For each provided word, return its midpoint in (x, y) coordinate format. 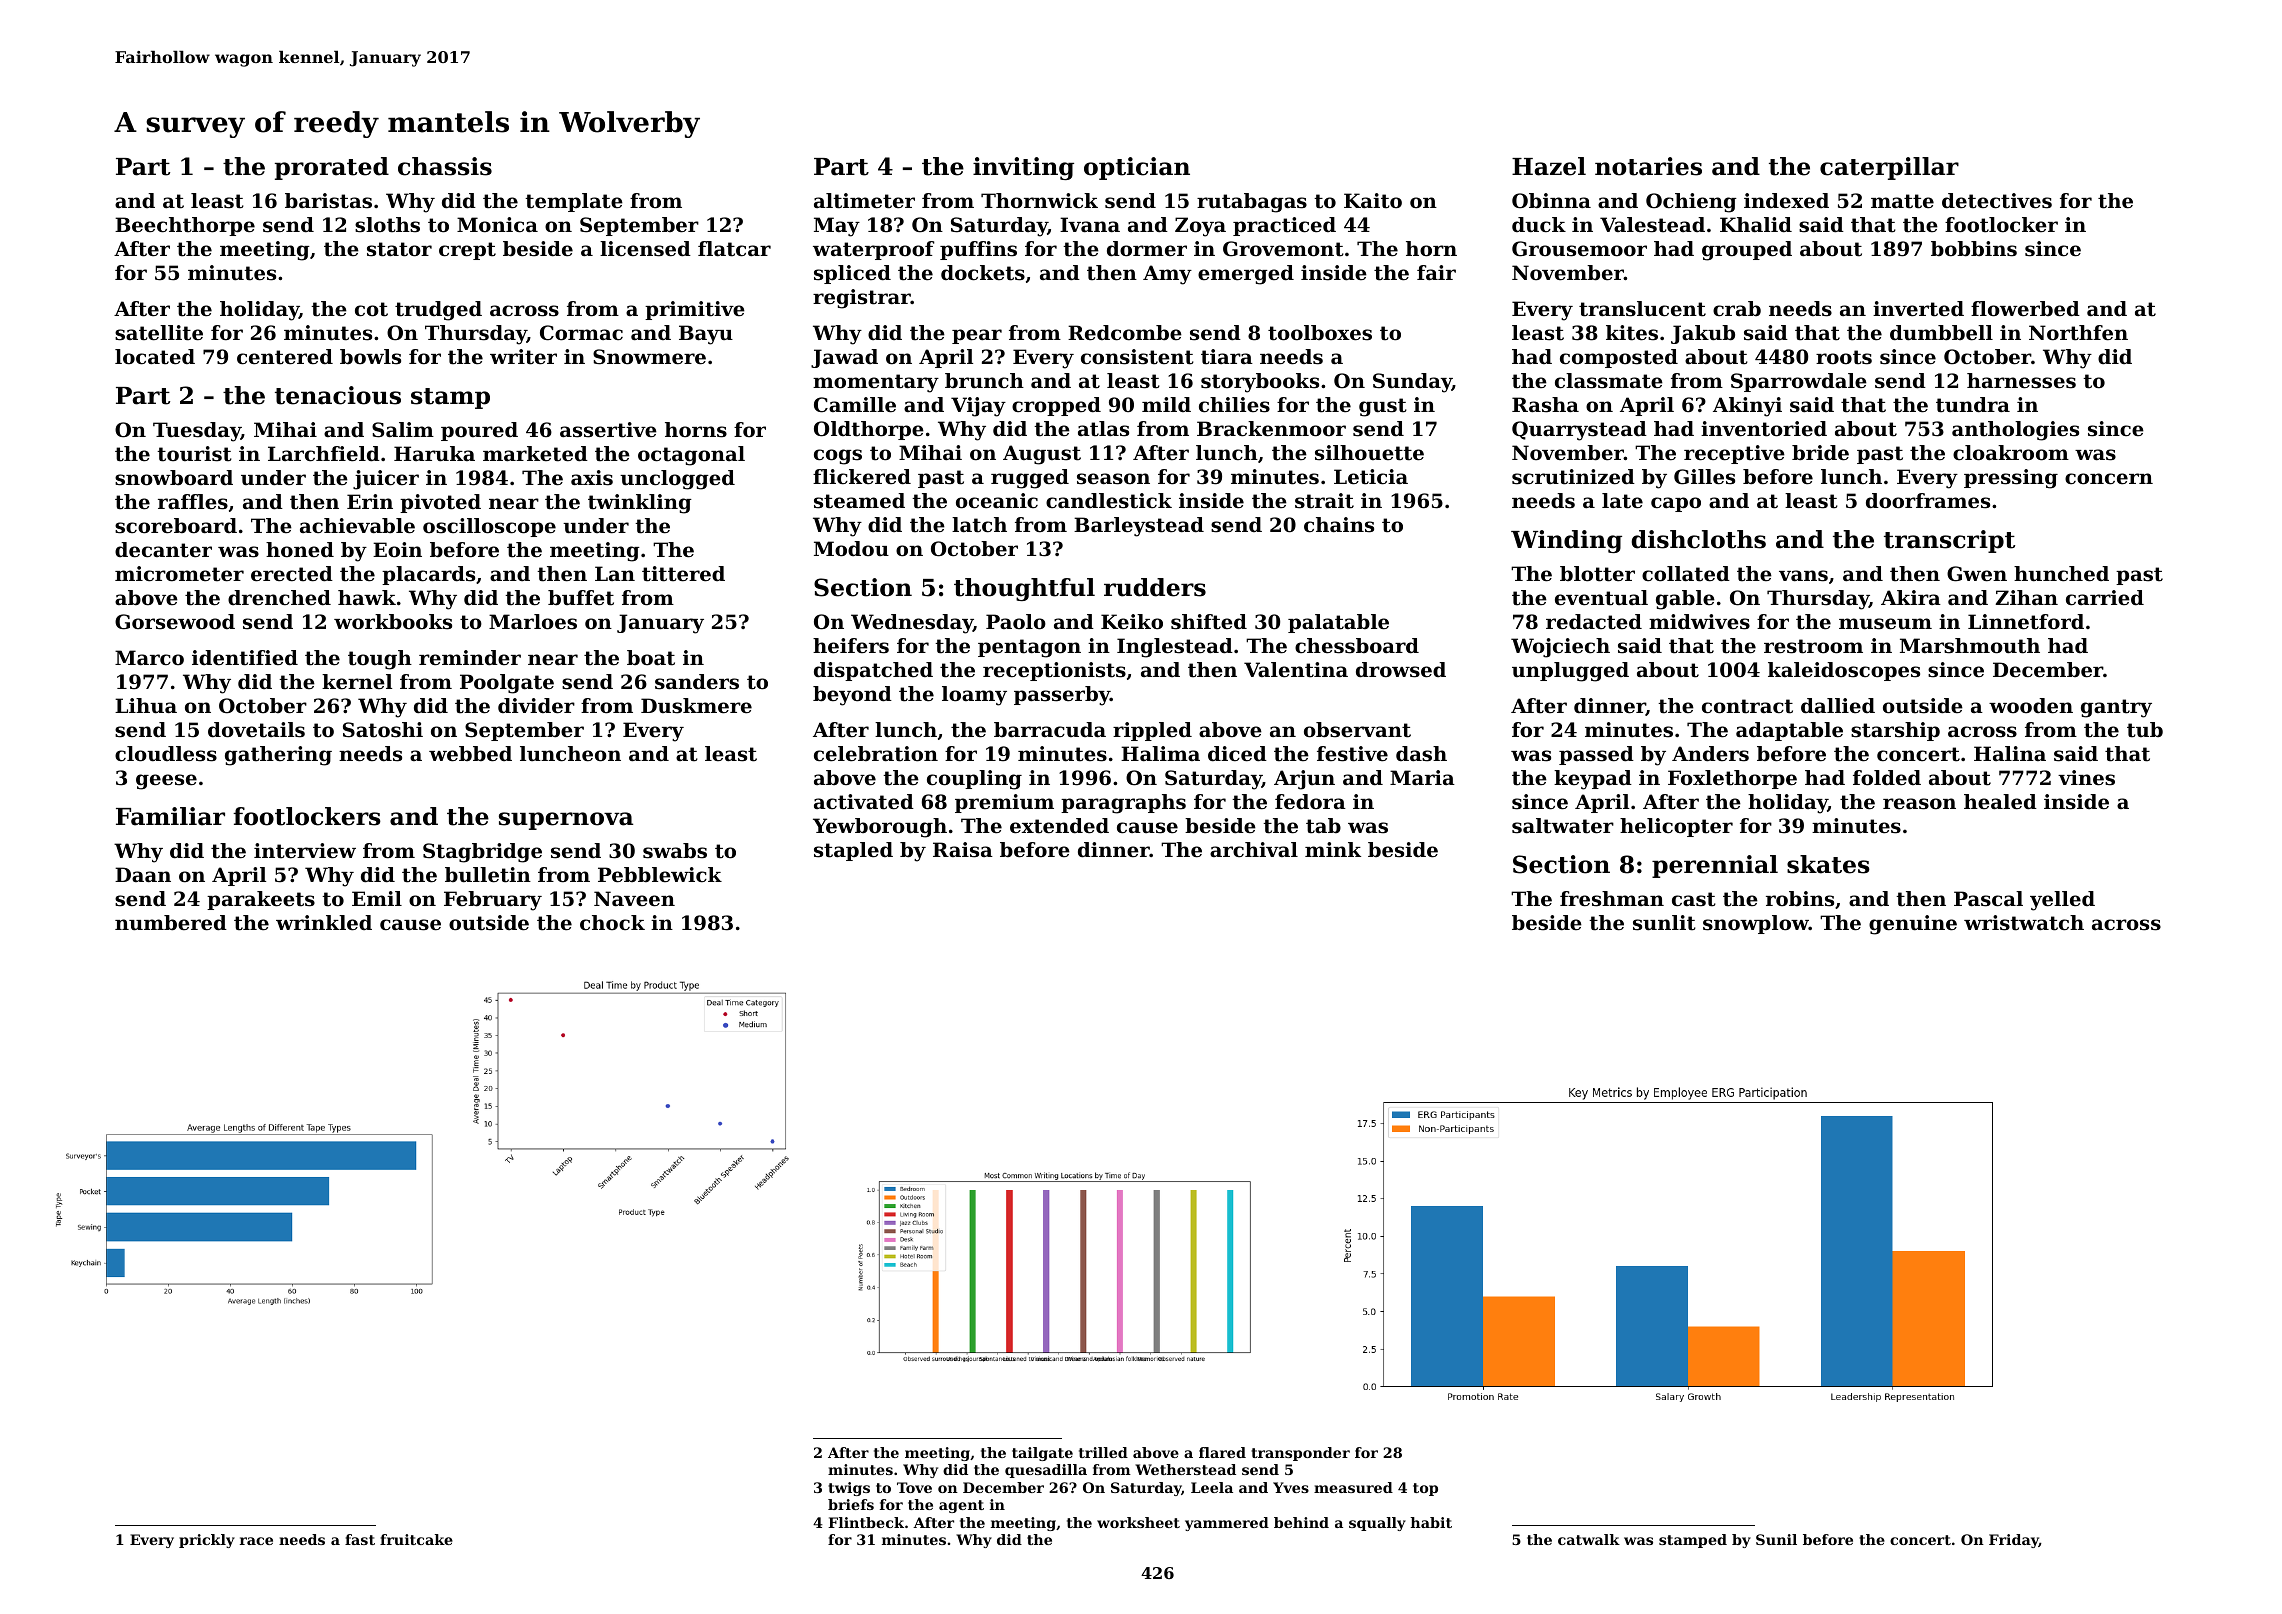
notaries (1648, 166)
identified (245, 658)
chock (612, 923)
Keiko (1132, 622)
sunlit (1664, 923)
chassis (445, 166)
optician (1137, 168)
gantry (2116, 708)
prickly (207, 1541)
